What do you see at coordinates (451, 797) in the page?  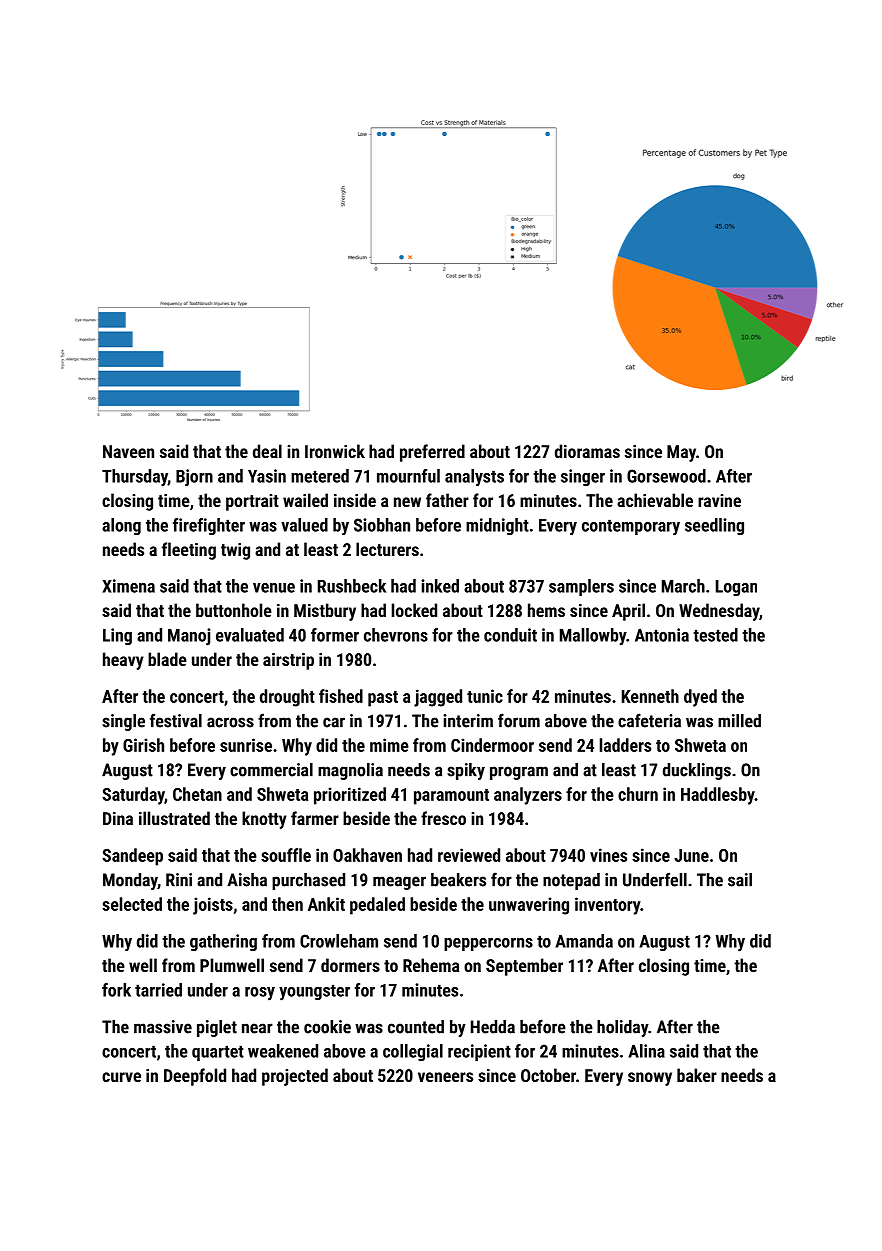 I see `paramount` at bounding box center [451, 797].
